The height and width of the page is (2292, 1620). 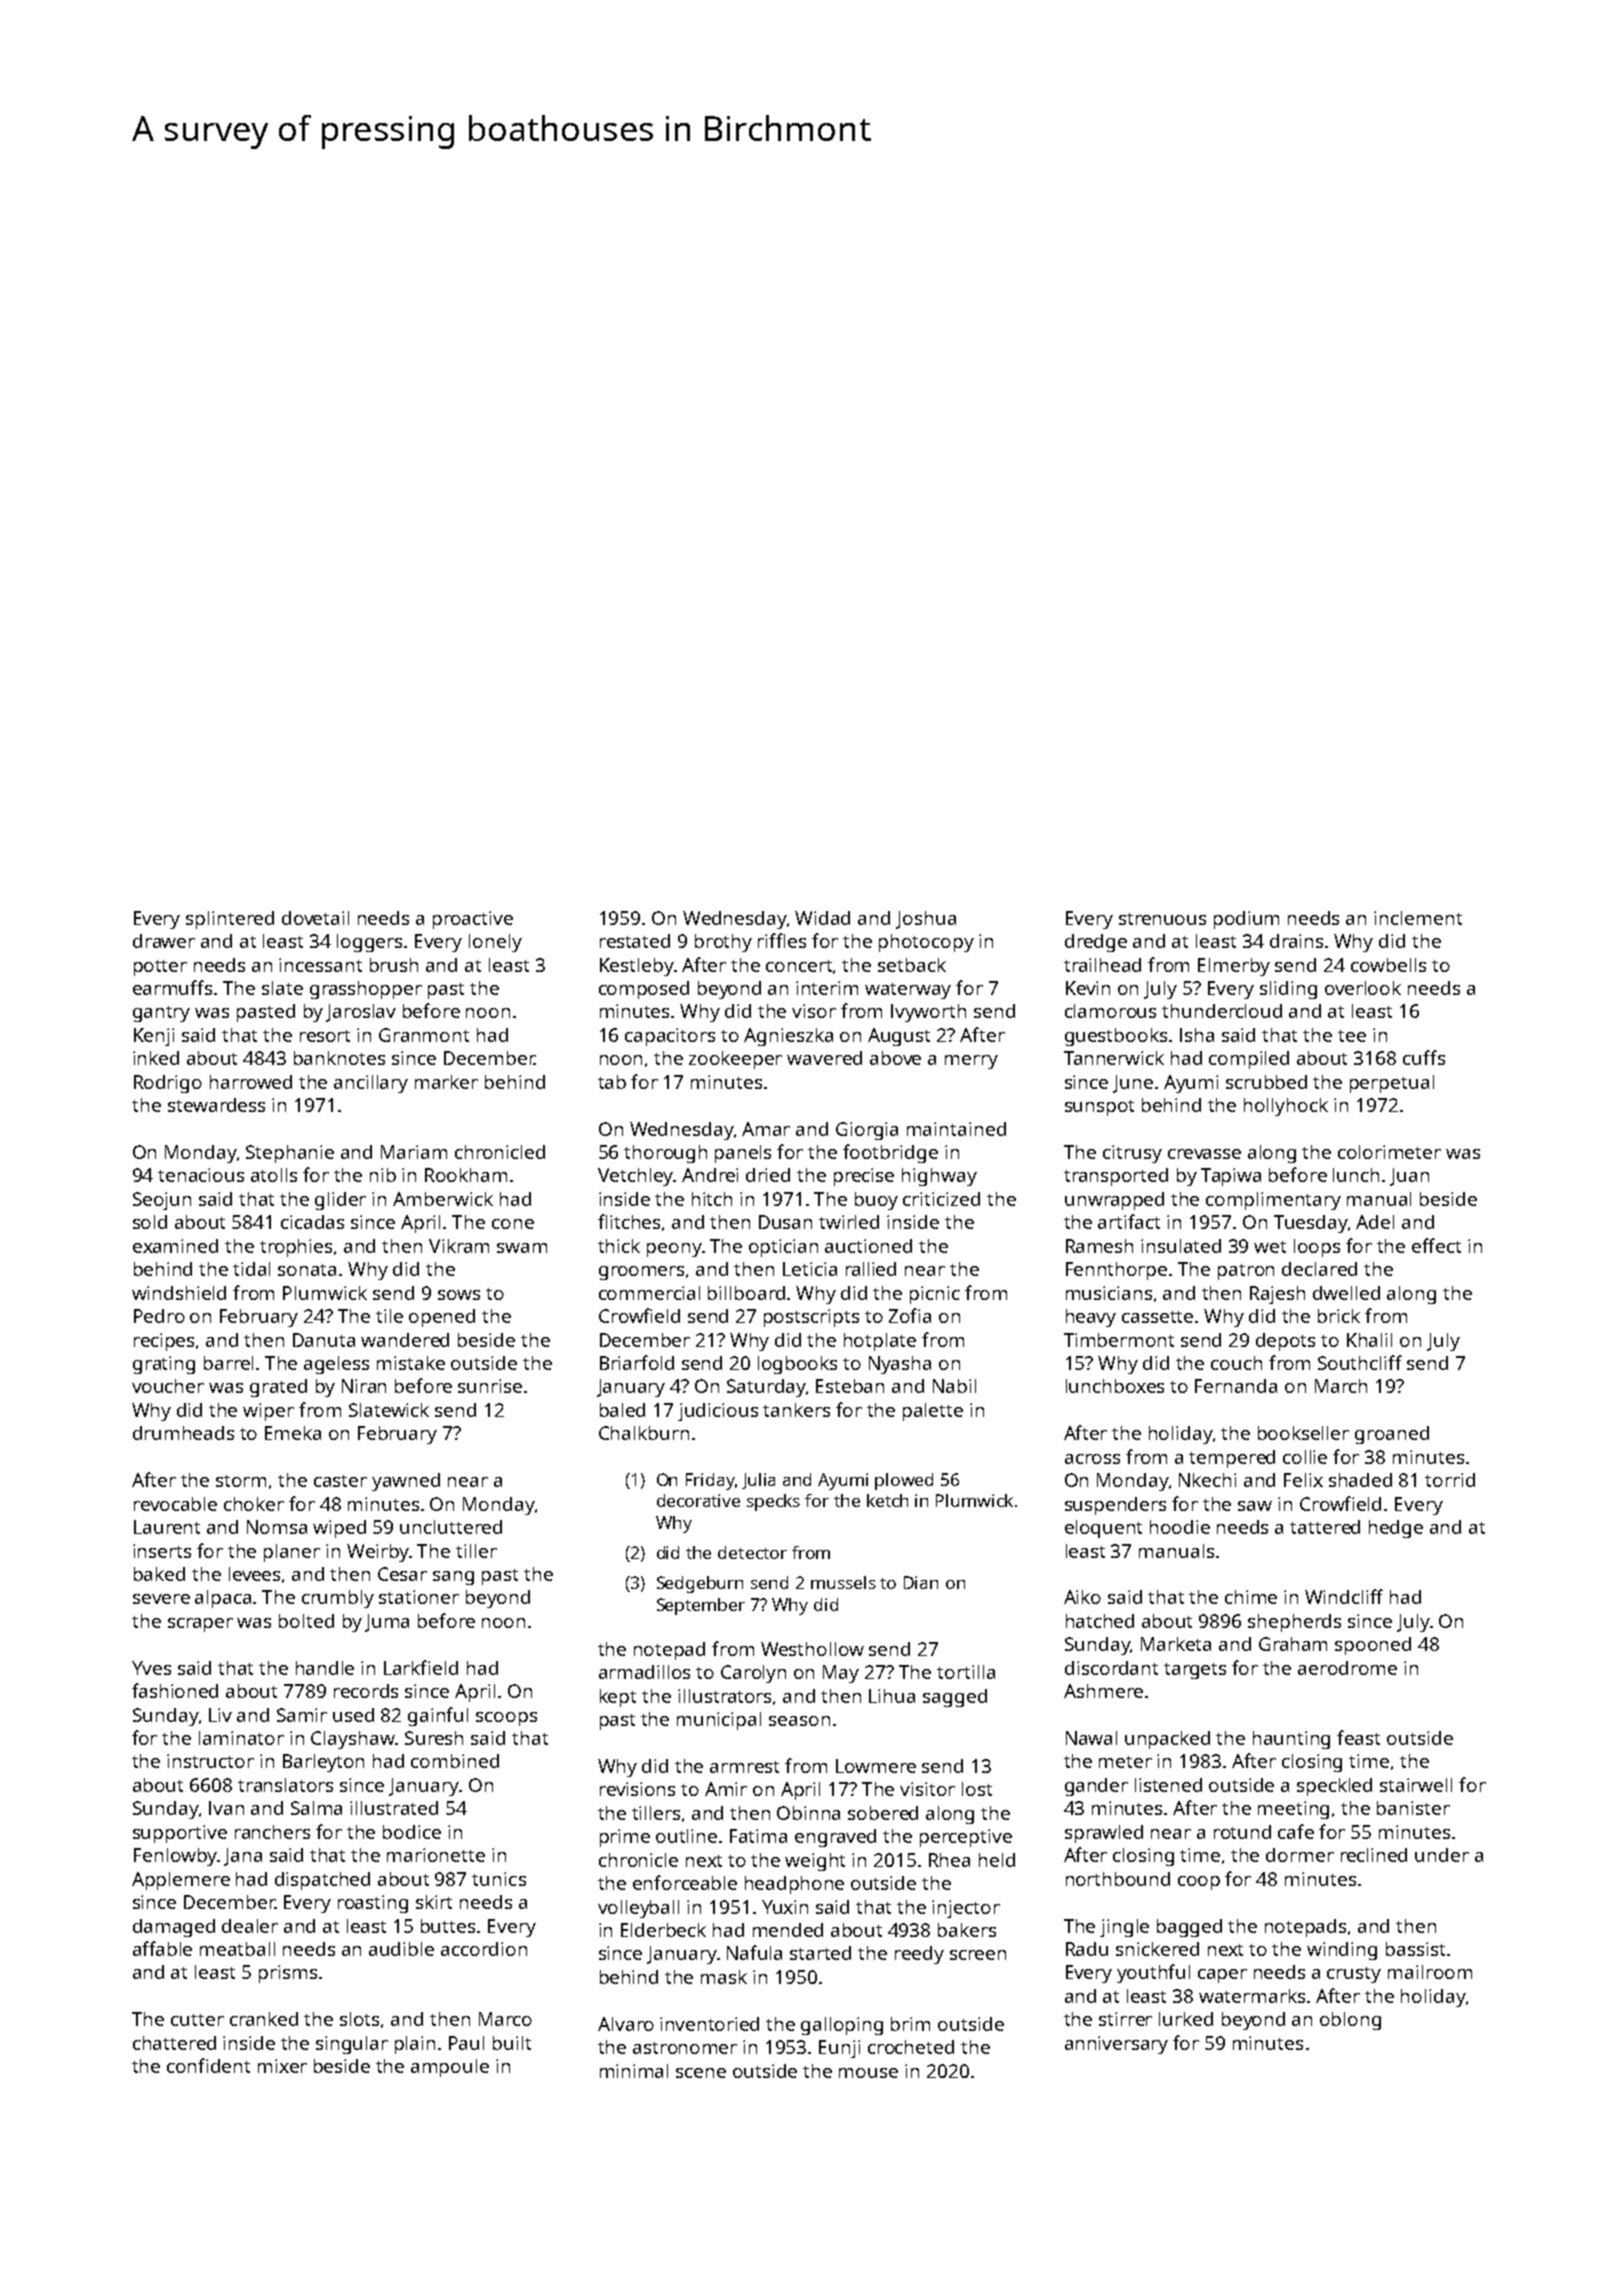 What do you see at coordinates (237, 1949) in the page?
I see `meatball` at bounding box center [237, 1949].
